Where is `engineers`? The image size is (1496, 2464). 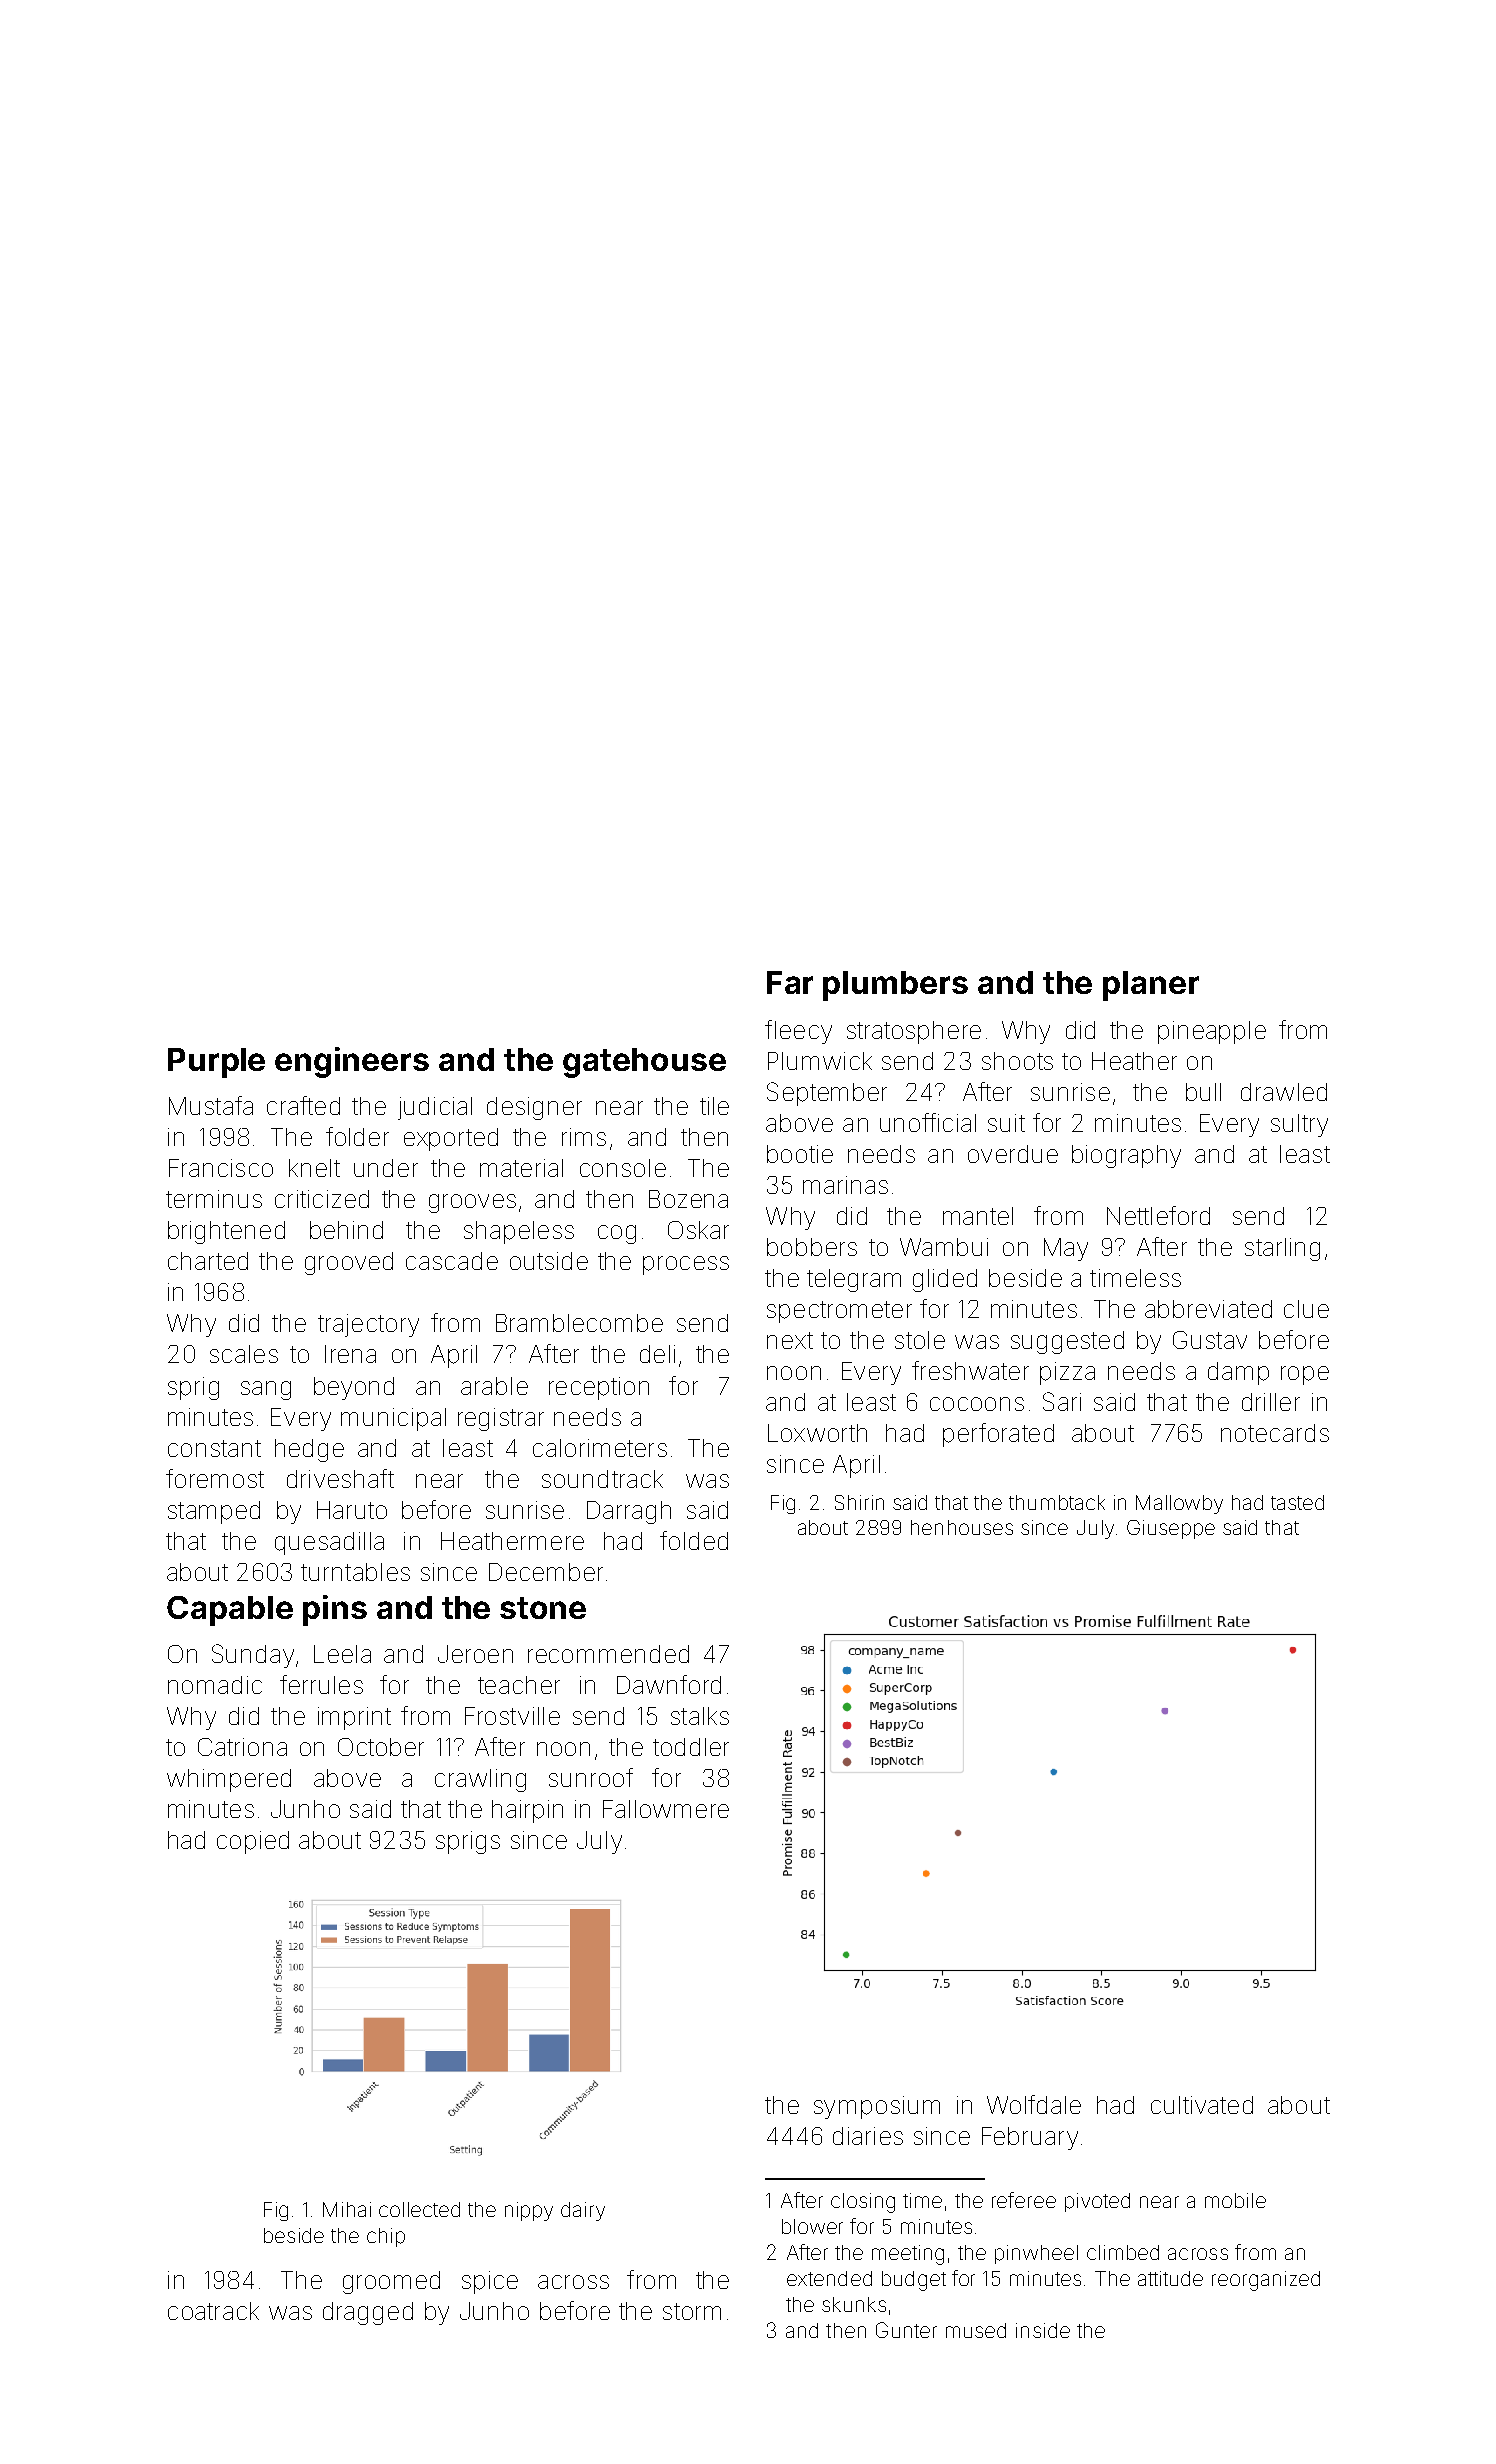
engineers is located at coordinates (352, 1062).
